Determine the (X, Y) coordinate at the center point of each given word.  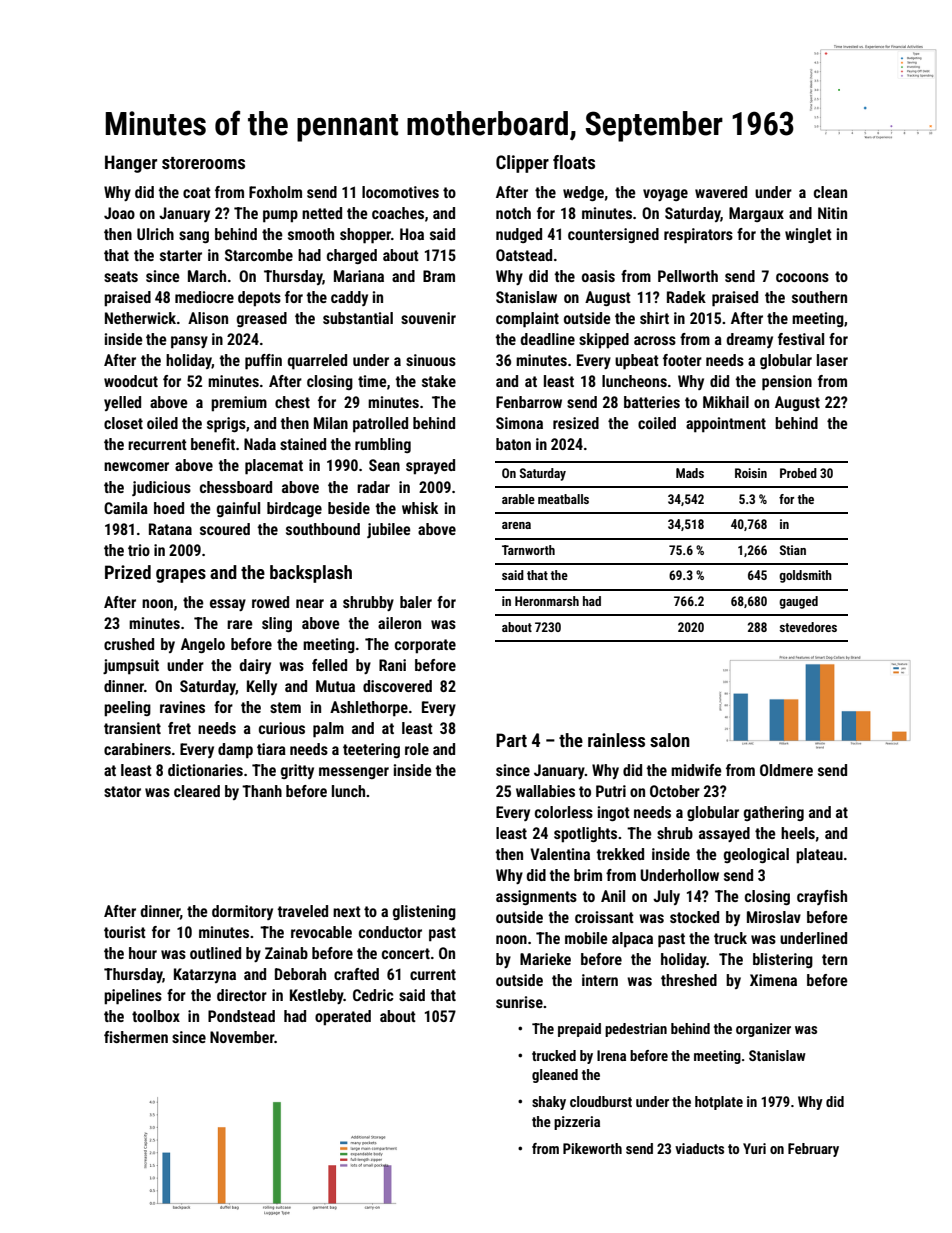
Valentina (560, 854)
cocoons (802, 277)
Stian (793, 550)
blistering (783, 960)
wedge (583, 193)
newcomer (136, 466)
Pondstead (241, 1016)
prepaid (579, 1030)
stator (122, 791)
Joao (119, 213)
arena (516, 525)
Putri (611, 791)
